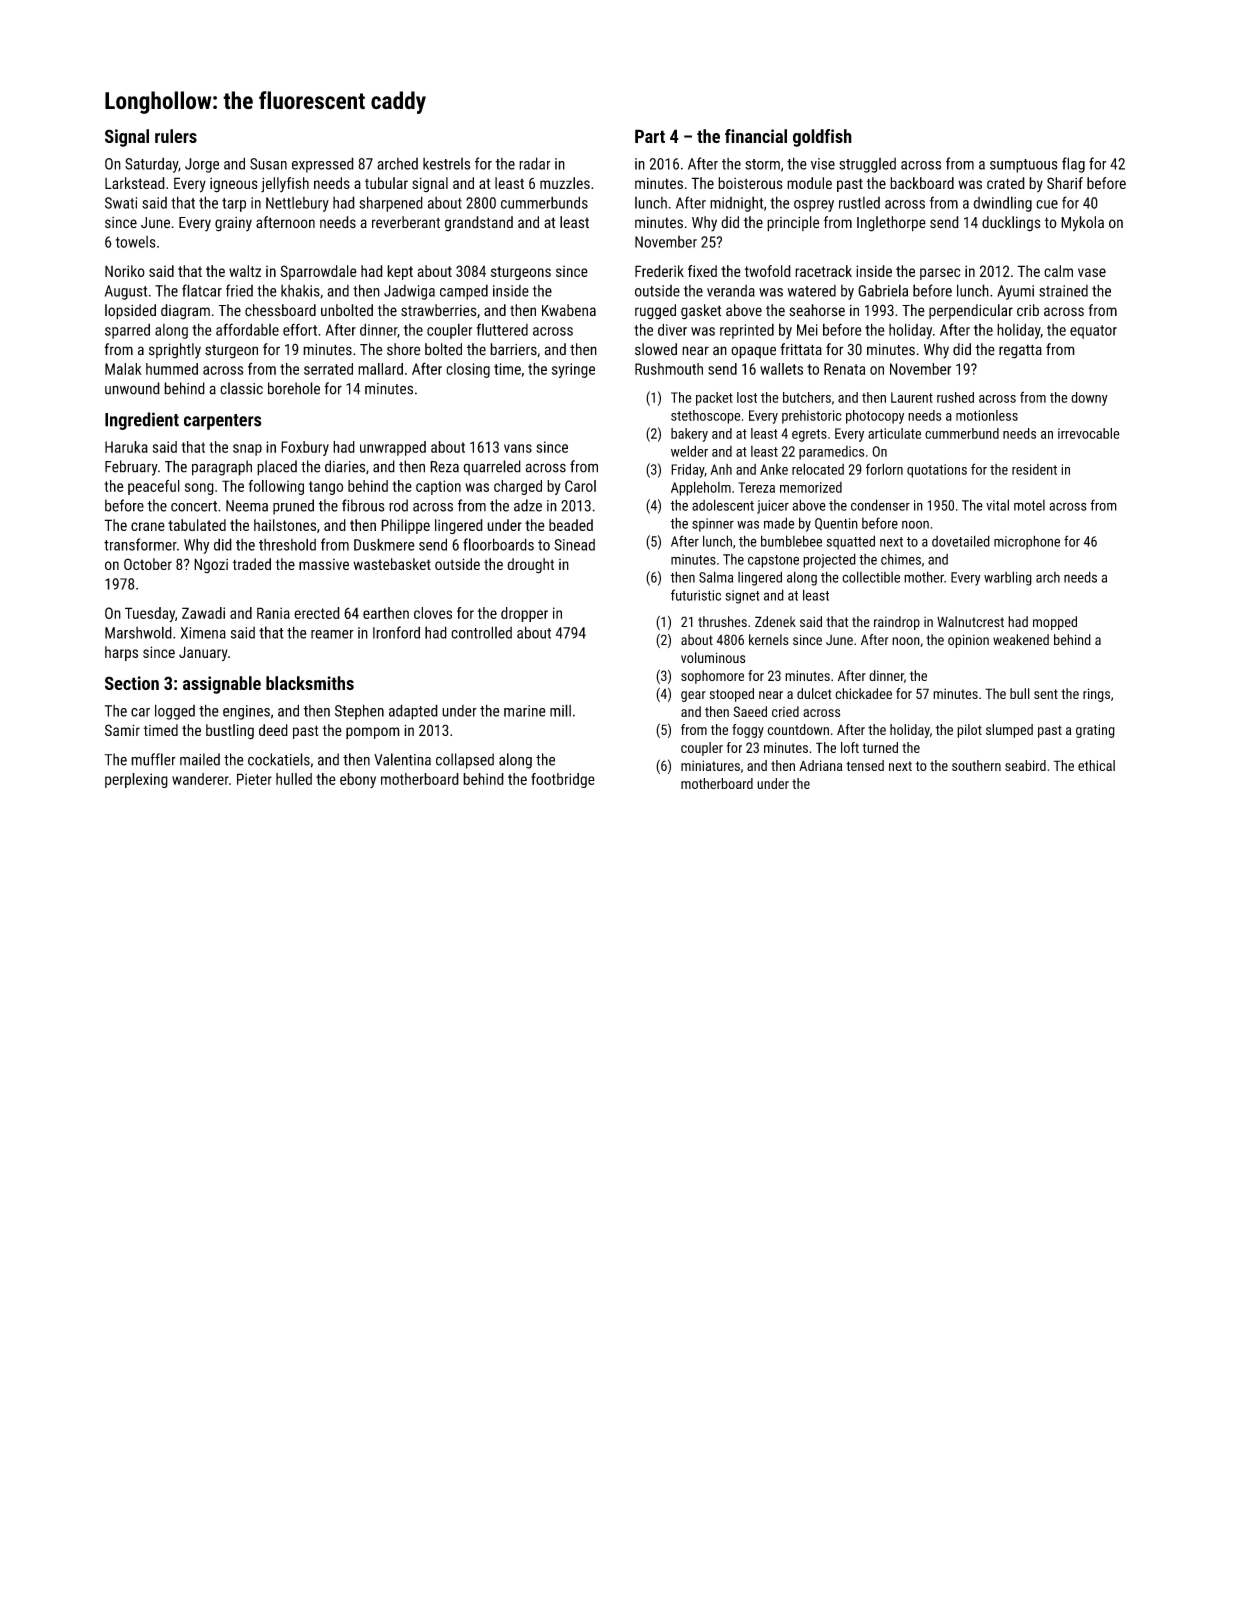 This screenshot has width=1235, height=1598. Describe the element at coordinates (710, 765) in the screenshot. I see `miniatures` at that location.
